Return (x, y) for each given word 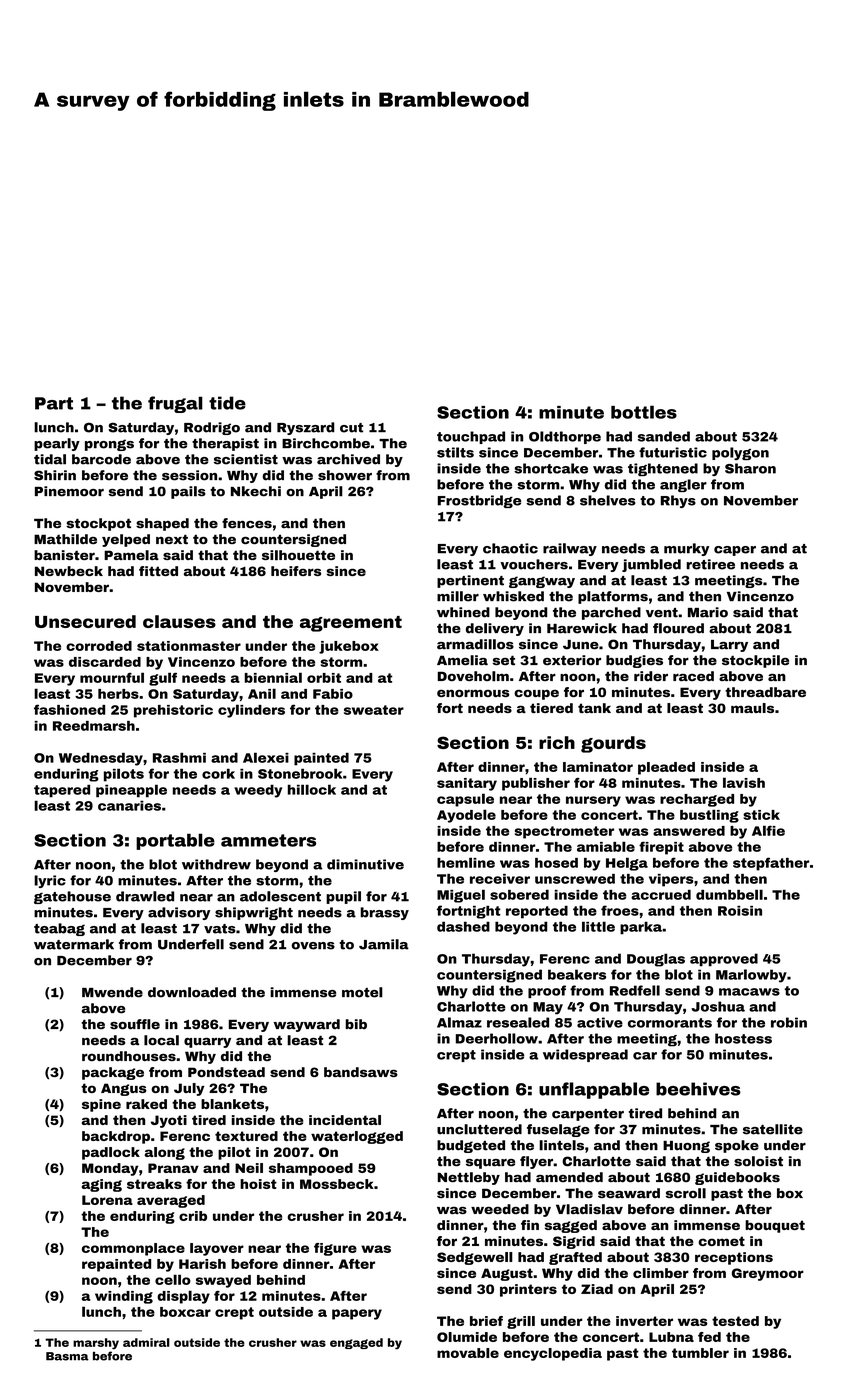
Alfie (768, 830)
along (165, 1153)
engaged (356, 1343)
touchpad (471, 437)
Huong (686, 1147)
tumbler (700, 1353)
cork (218, 773)
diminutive (365, 864)
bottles (644, 412)
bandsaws (361, 1072)
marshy (96, 1344)
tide (227, 403)
